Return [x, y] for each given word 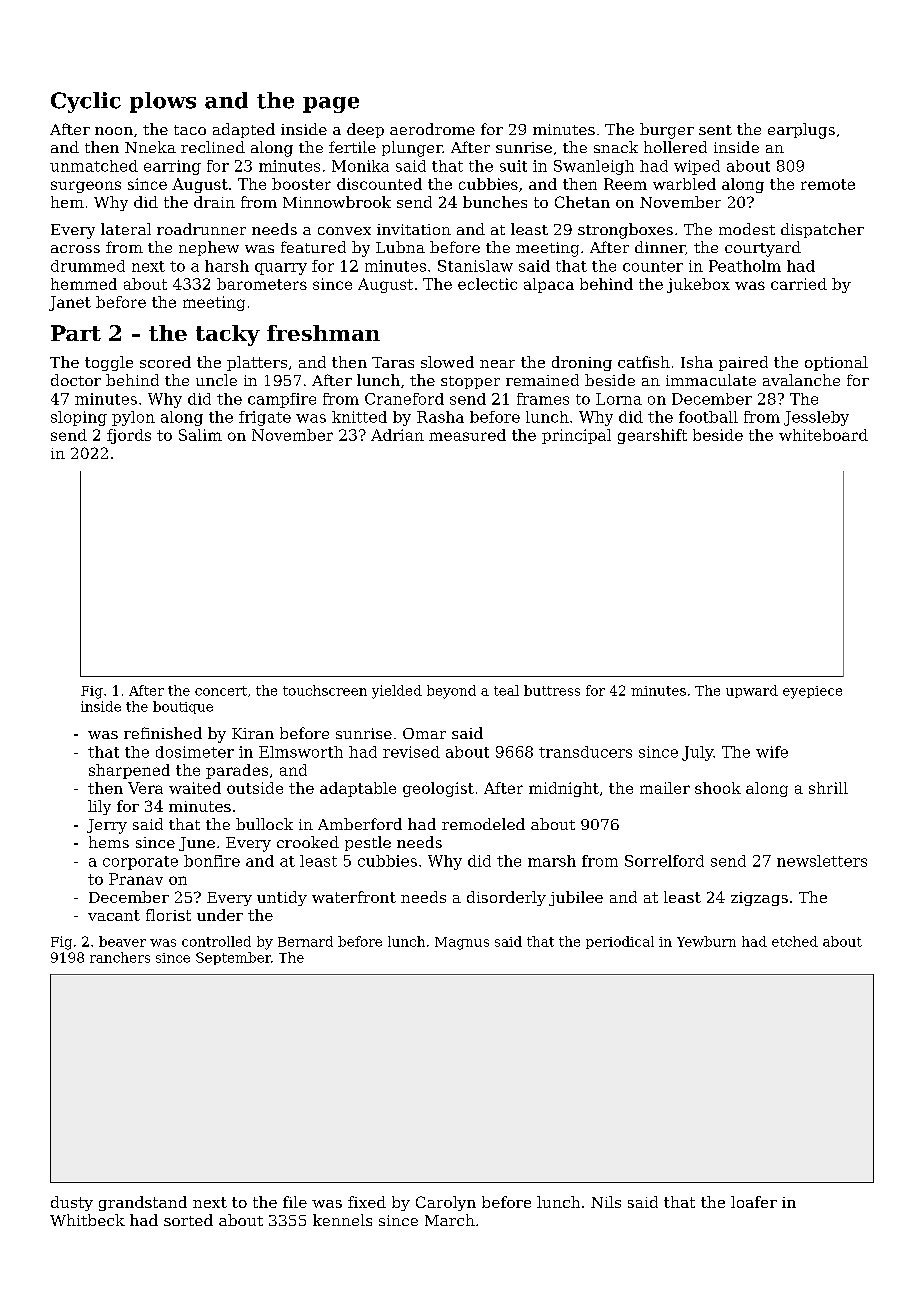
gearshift [652, 436]
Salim [200, 435]
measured [467, 435]
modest [747, 229]
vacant [114, 915]
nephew [209, 248]
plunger [412, 149]
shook [718, 788]
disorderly [506, 898]
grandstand [143, 1203]
